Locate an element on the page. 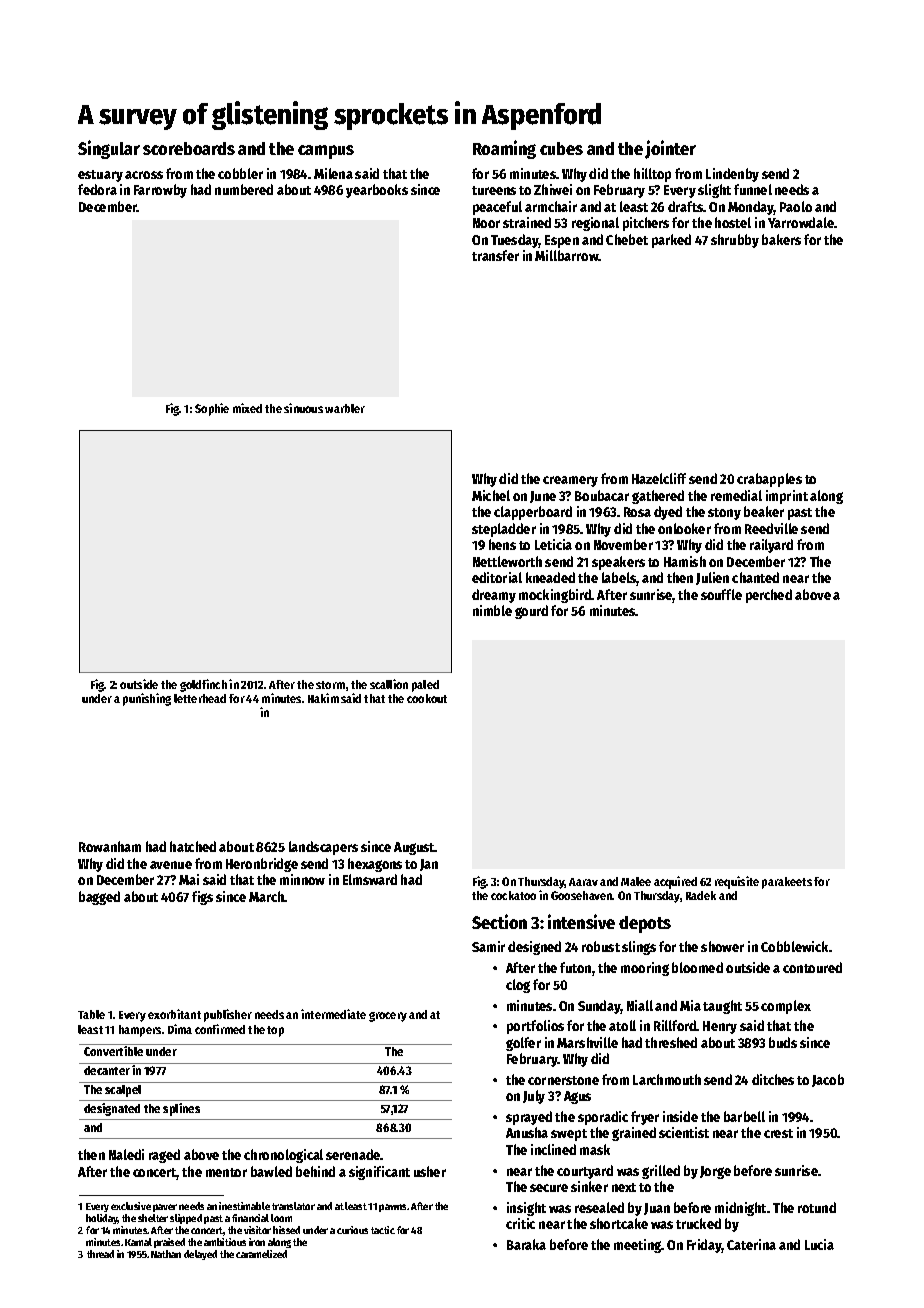  numbered is located at coordinates (244, 189).
